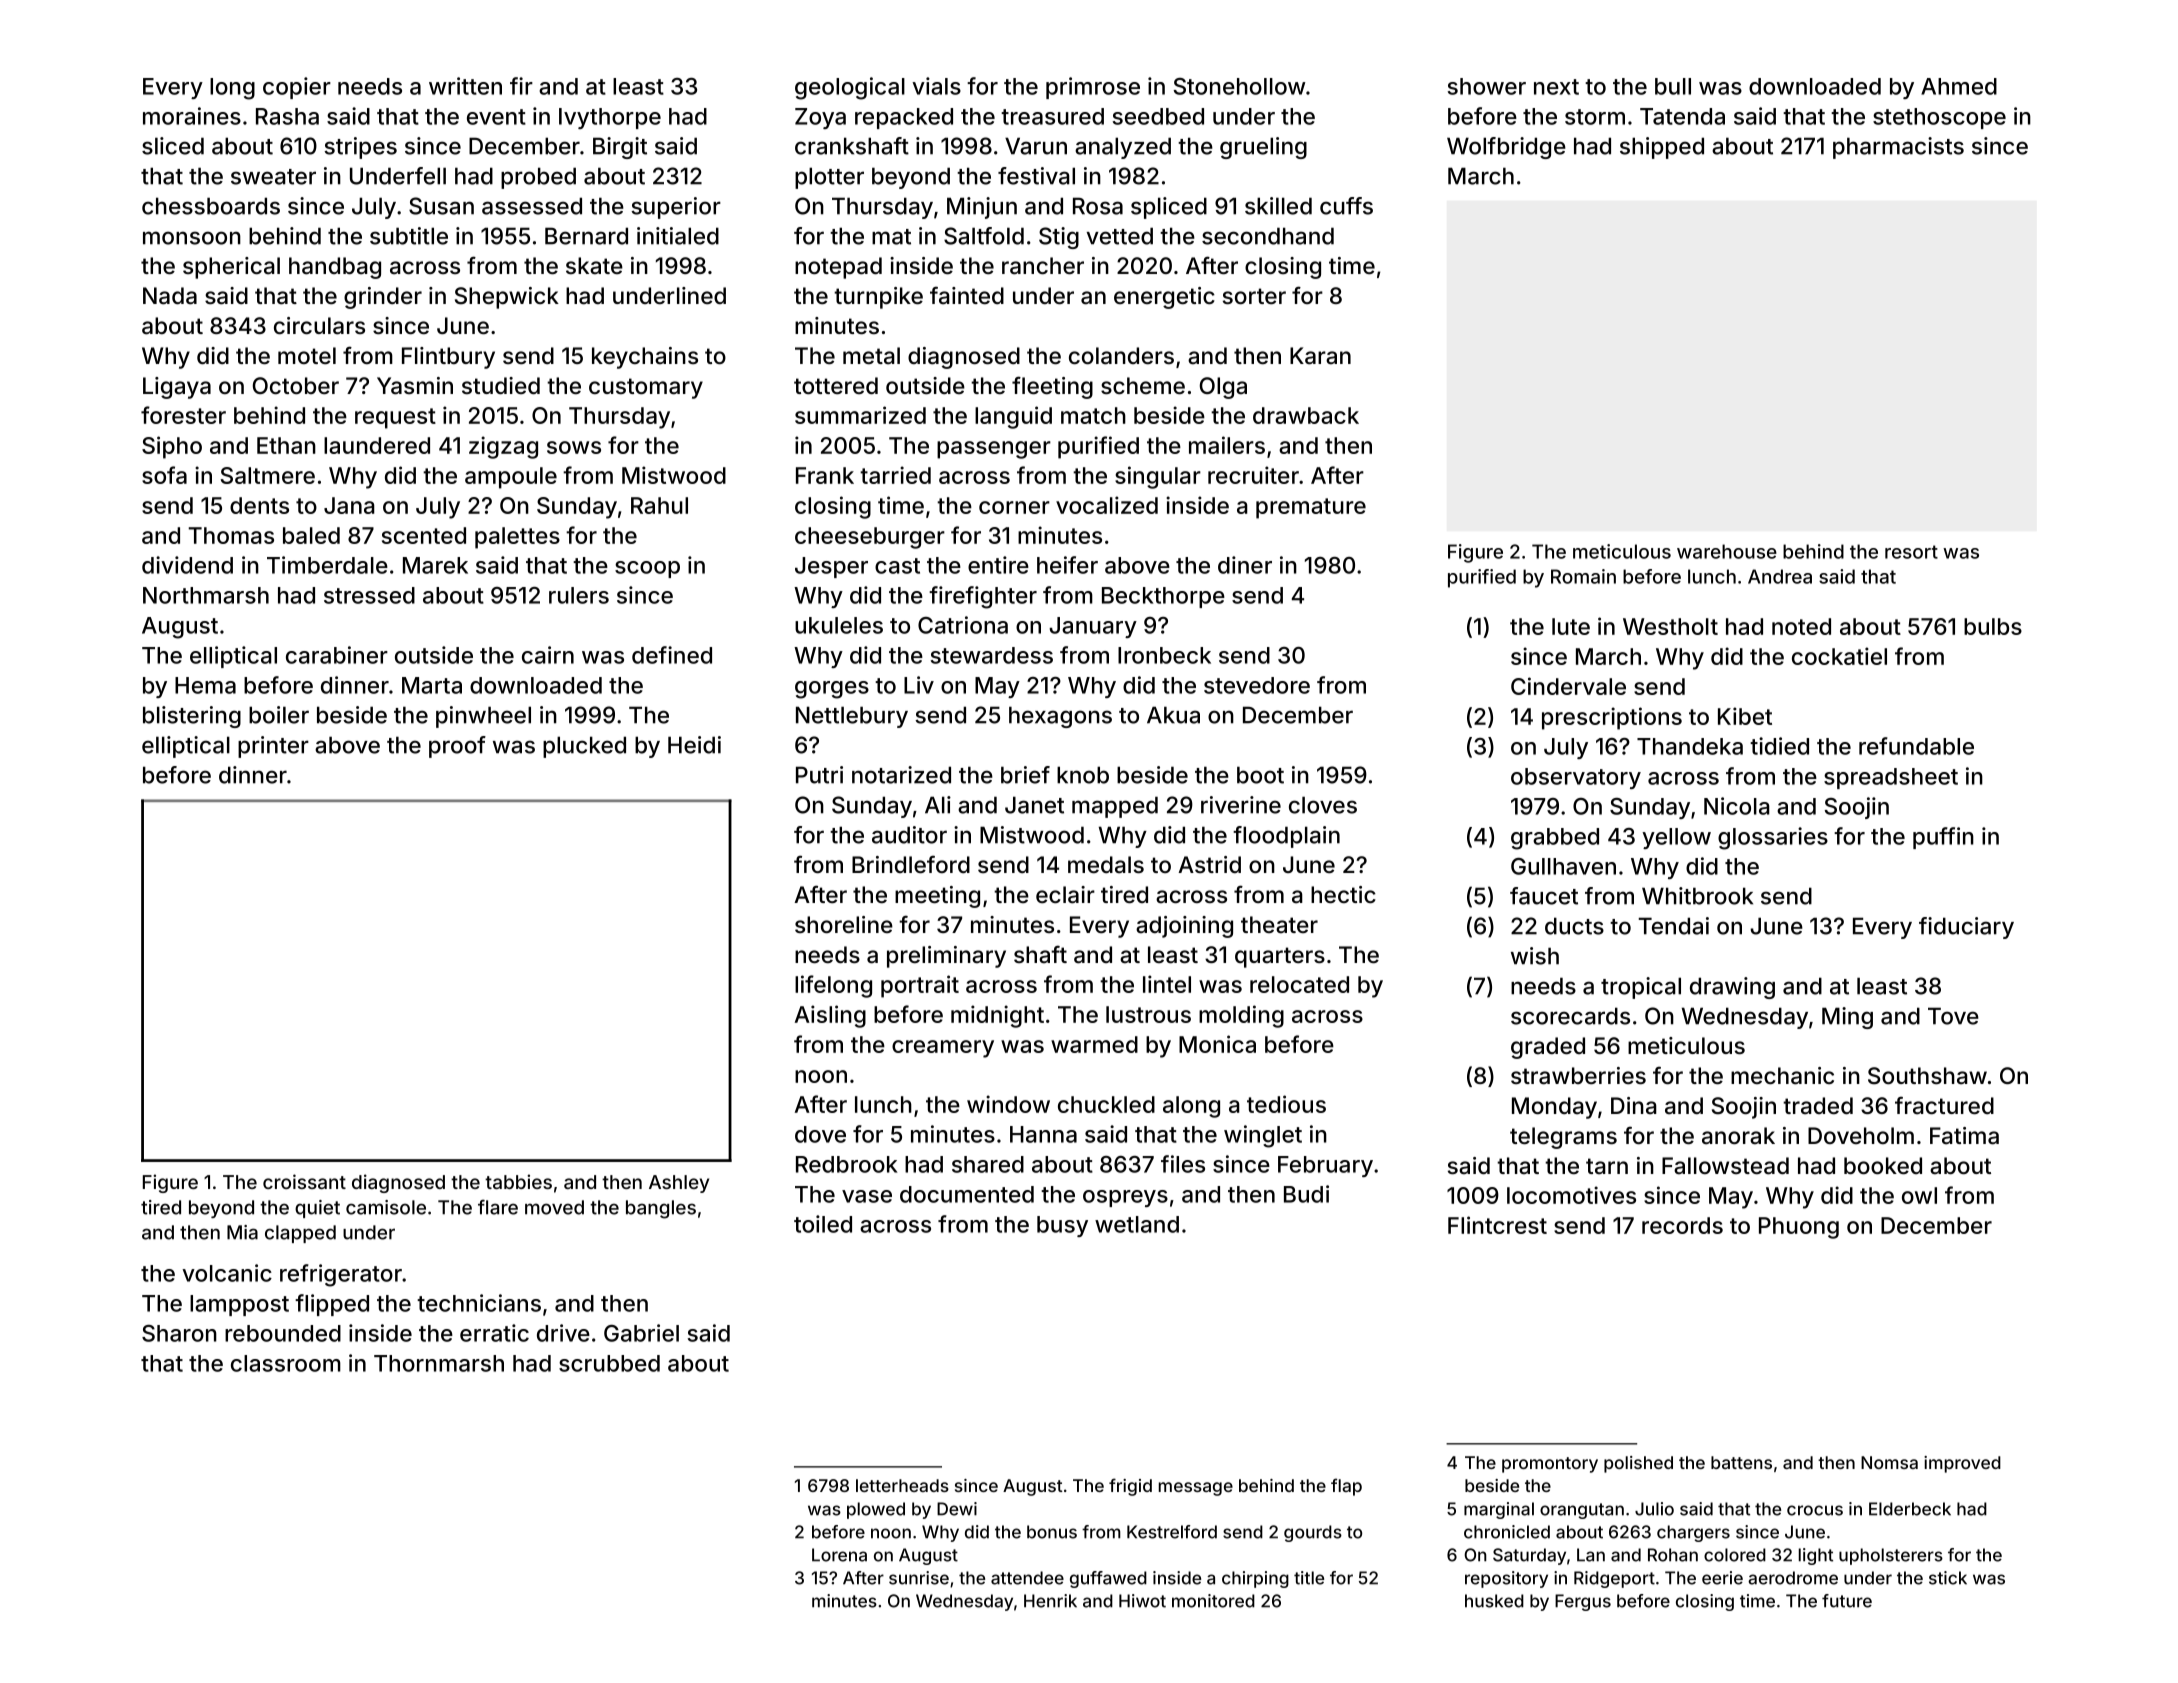  I want to click on Ivythorpe, so click(610, 118).
